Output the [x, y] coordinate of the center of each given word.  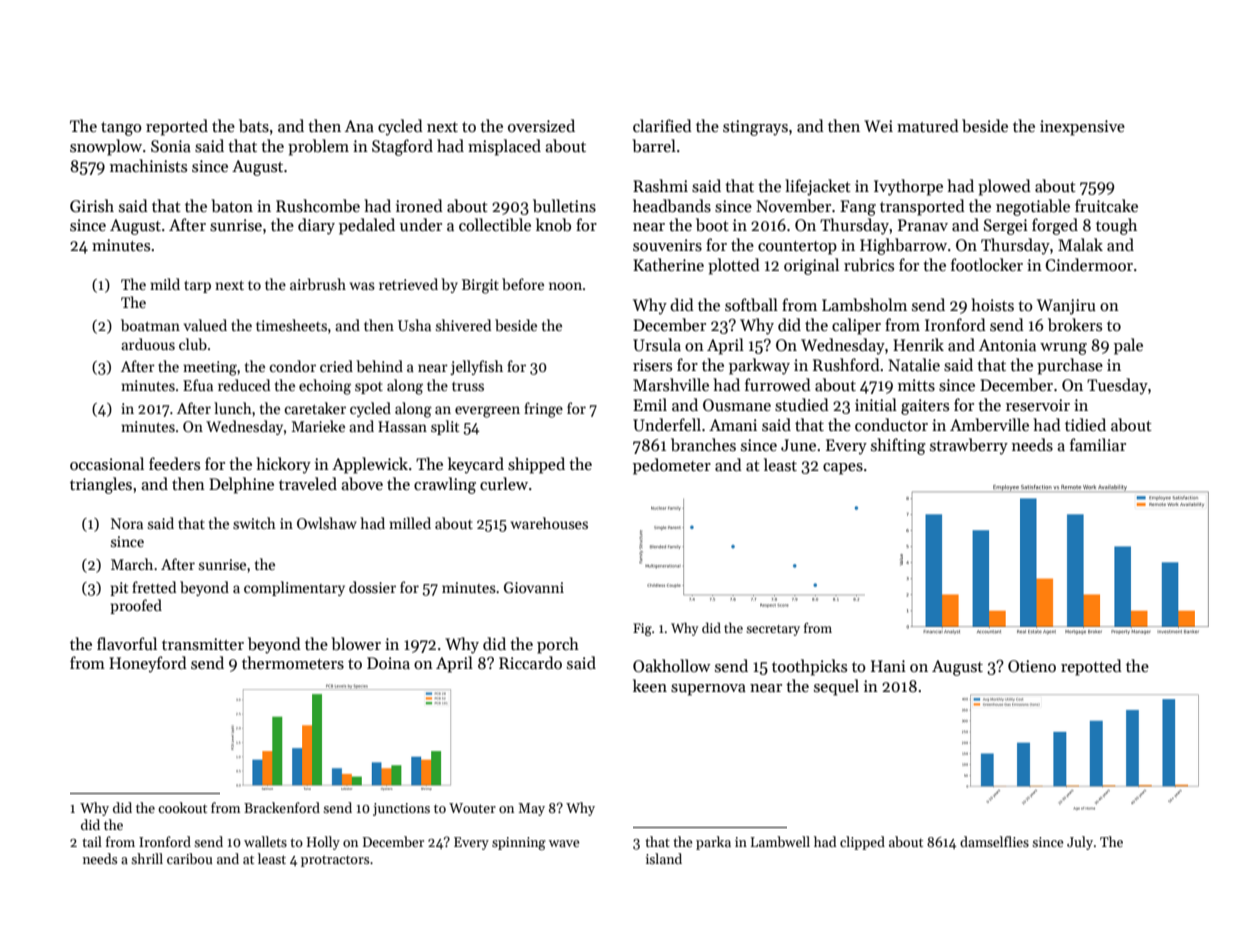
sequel [836, 687]
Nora [127, 523]
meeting [210, 368]
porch [558, 645]
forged [1055, 226]
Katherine [668, 264]
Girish [92, 205]
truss [468, 386]
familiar [1098, 444]
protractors [335, 861]
